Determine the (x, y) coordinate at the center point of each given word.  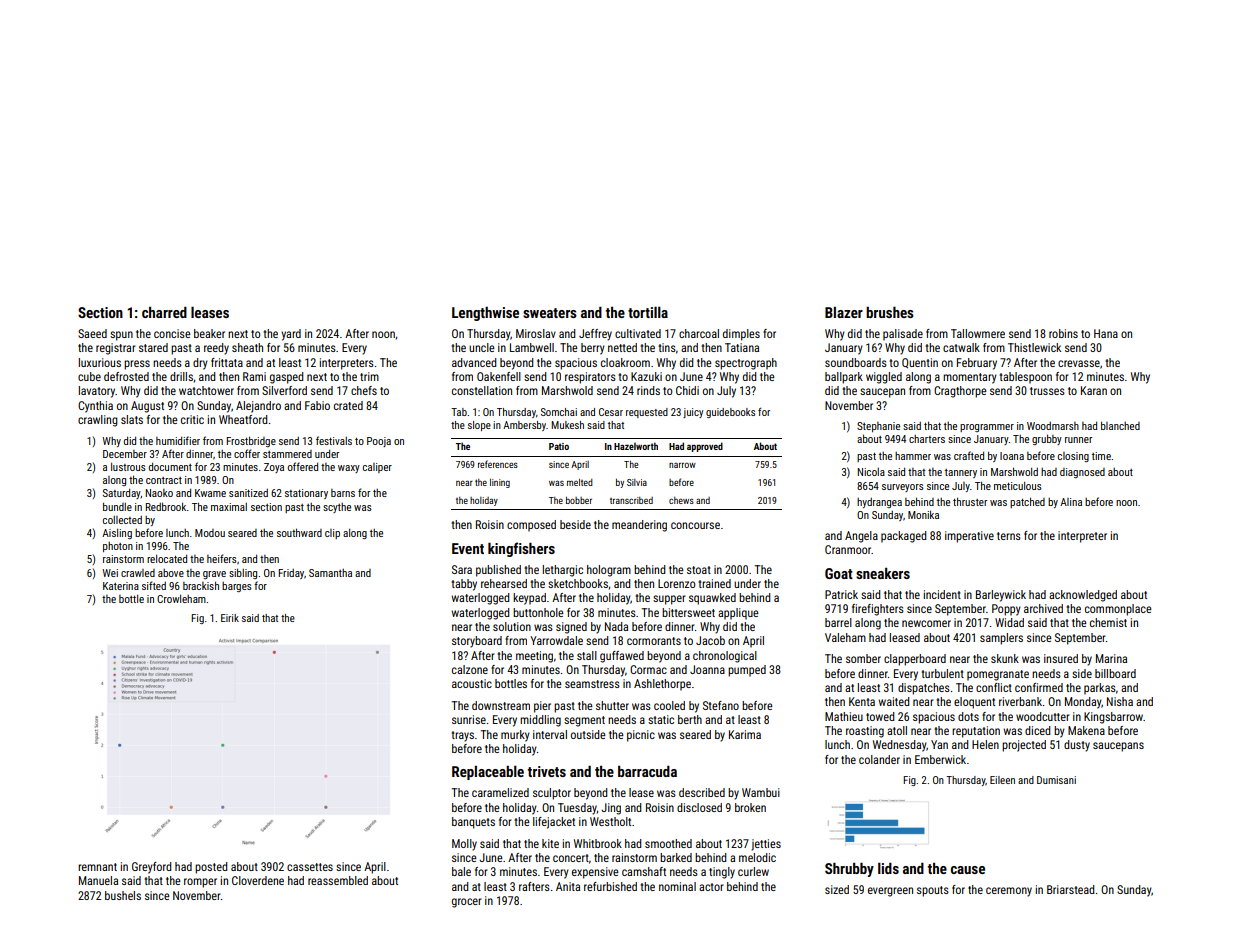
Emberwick (940, 759)
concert (571, 858)
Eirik (230, 618)
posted (211, 868)
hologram (609, 571)
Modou (210, 533)
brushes (890, 312)
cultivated (638, 333)
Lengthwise (485, 314)
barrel (838, 622)
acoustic (472, 683)
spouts (933, 891)
